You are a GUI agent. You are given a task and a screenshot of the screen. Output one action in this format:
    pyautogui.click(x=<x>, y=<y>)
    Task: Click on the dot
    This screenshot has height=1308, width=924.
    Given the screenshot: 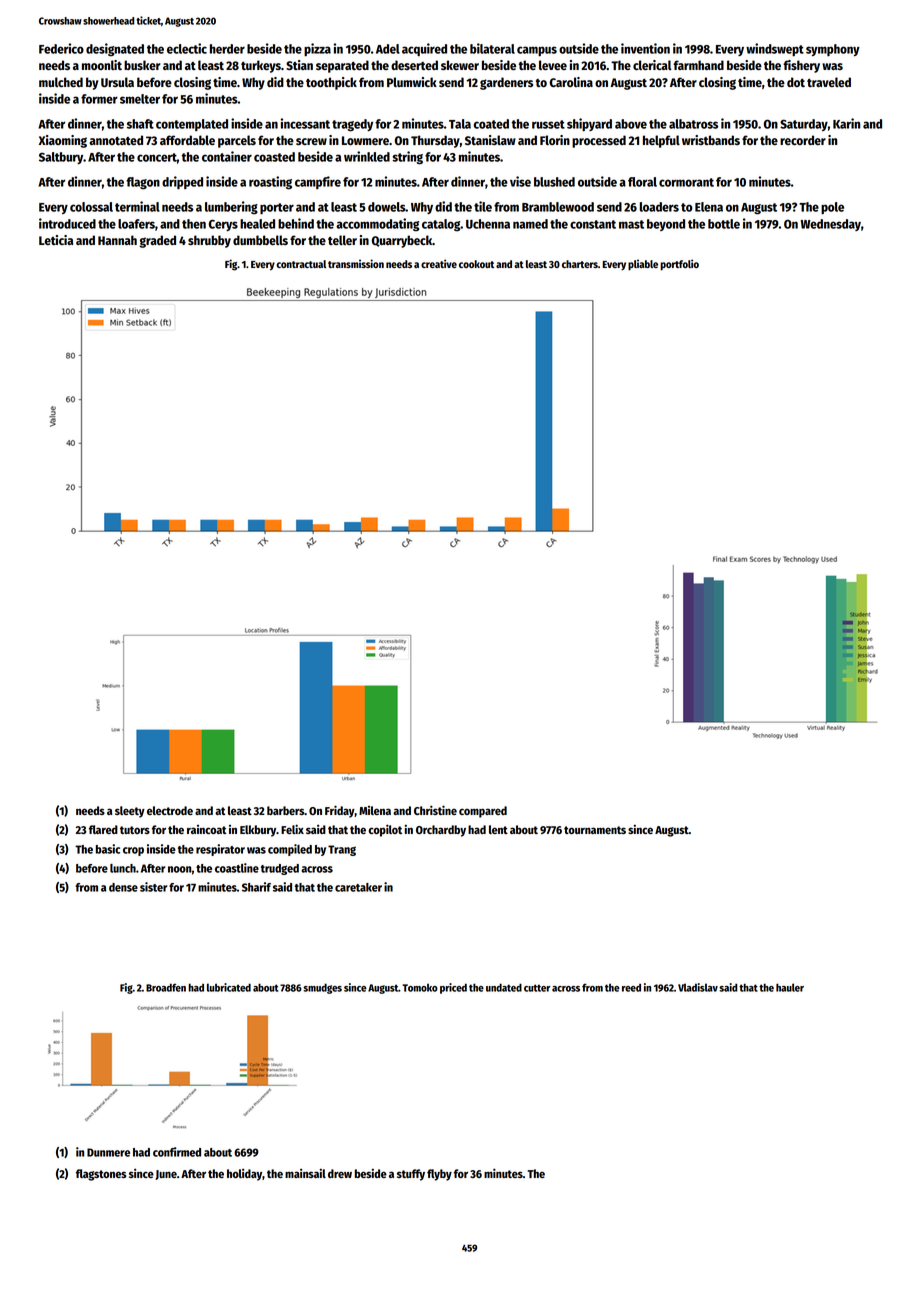 What is the action you would take?
    pyautogui.click(x=796, y=82)
